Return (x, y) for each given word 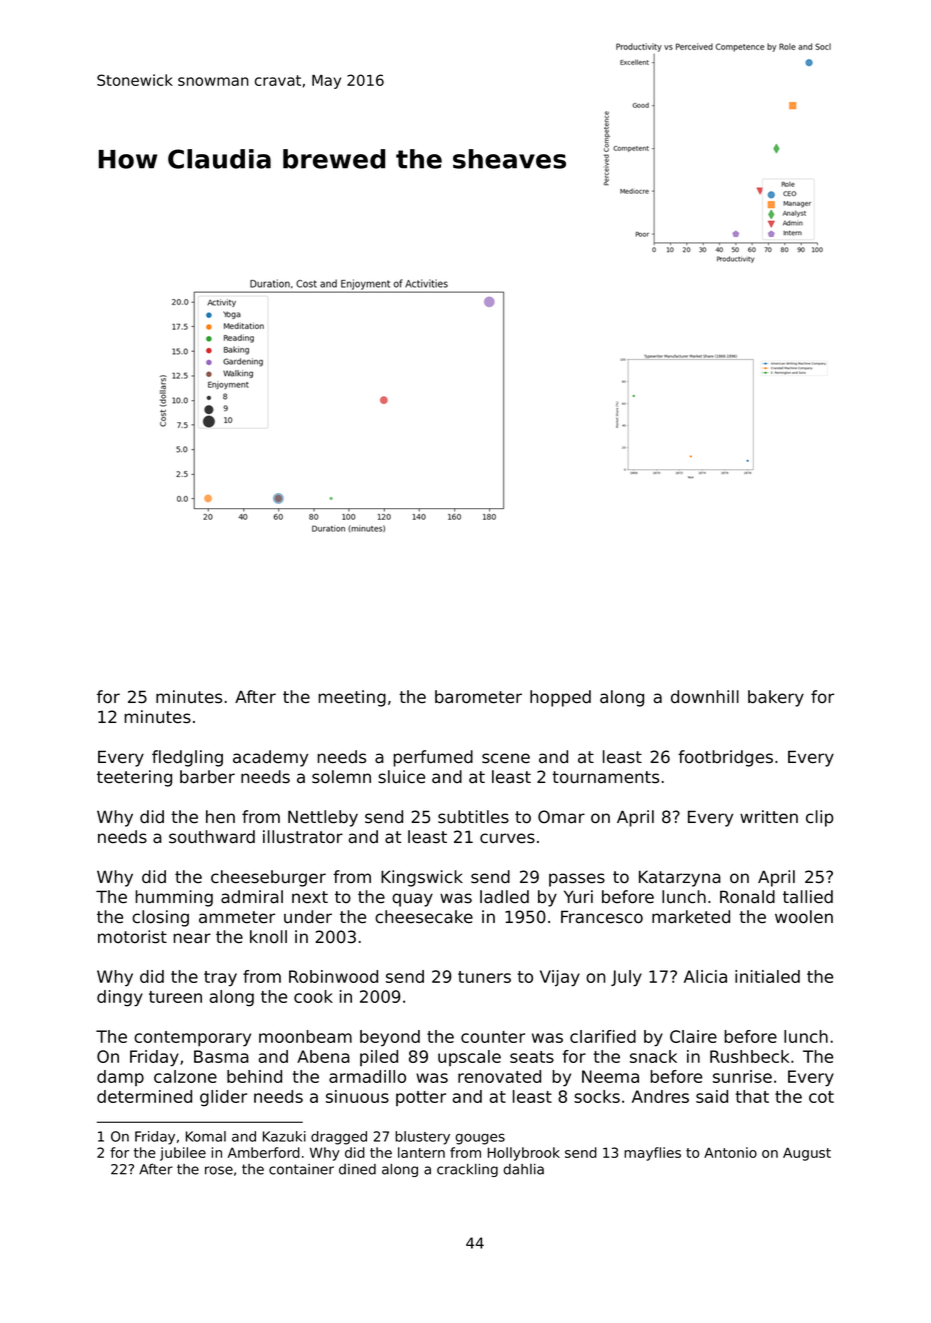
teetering (134, 778)
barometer (478, 697)
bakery (776, 698)
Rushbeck (749, 1056)
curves (507, 838)
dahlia (523, 1169)
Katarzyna (680, 878)
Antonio (730, 1152)
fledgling (187, 758)
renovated (499, 1076)
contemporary (192, 1039)
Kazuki (284, 1136)
